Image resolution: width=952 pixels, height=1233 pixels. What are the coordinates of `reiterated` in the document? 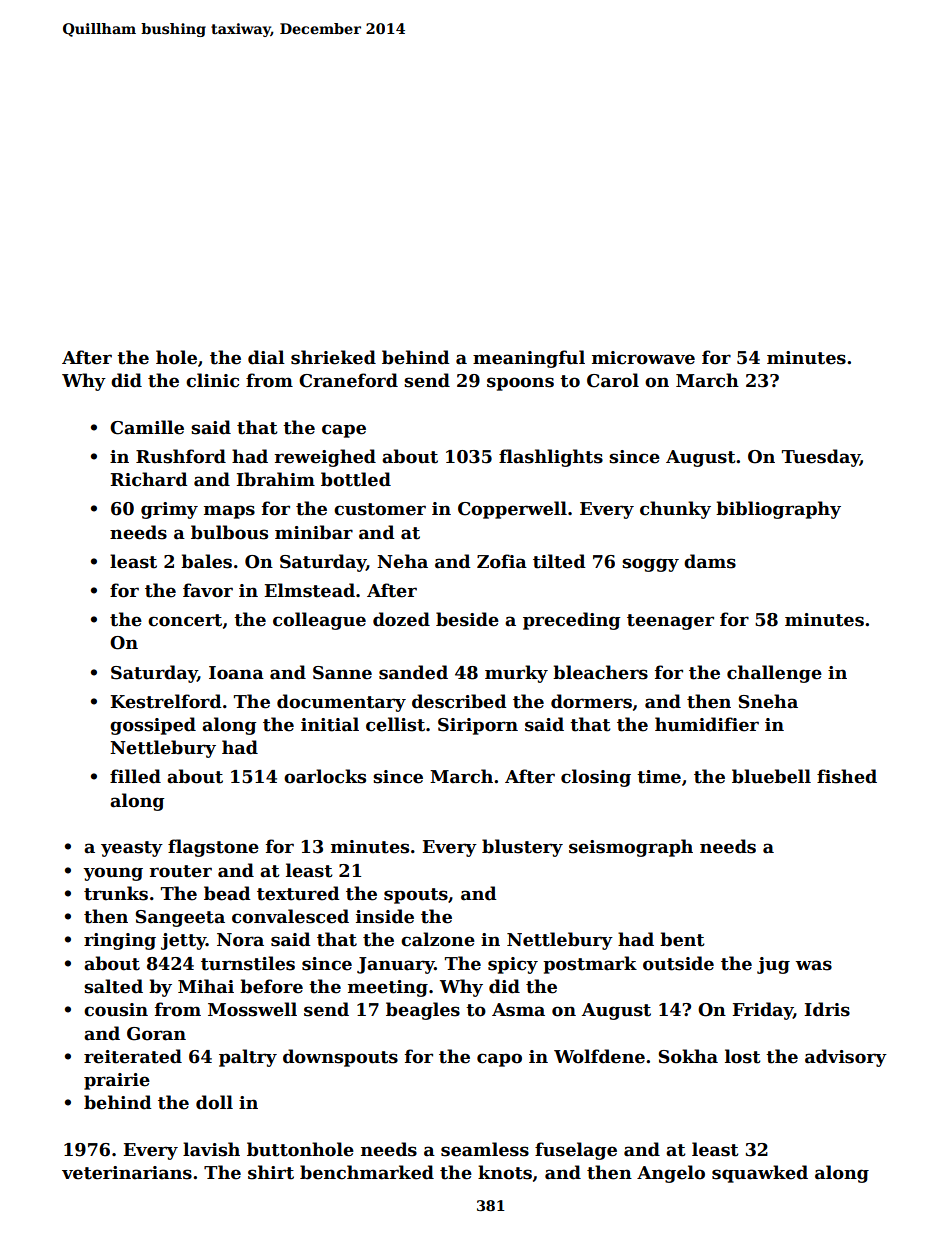 It's located at (133, 1056).
